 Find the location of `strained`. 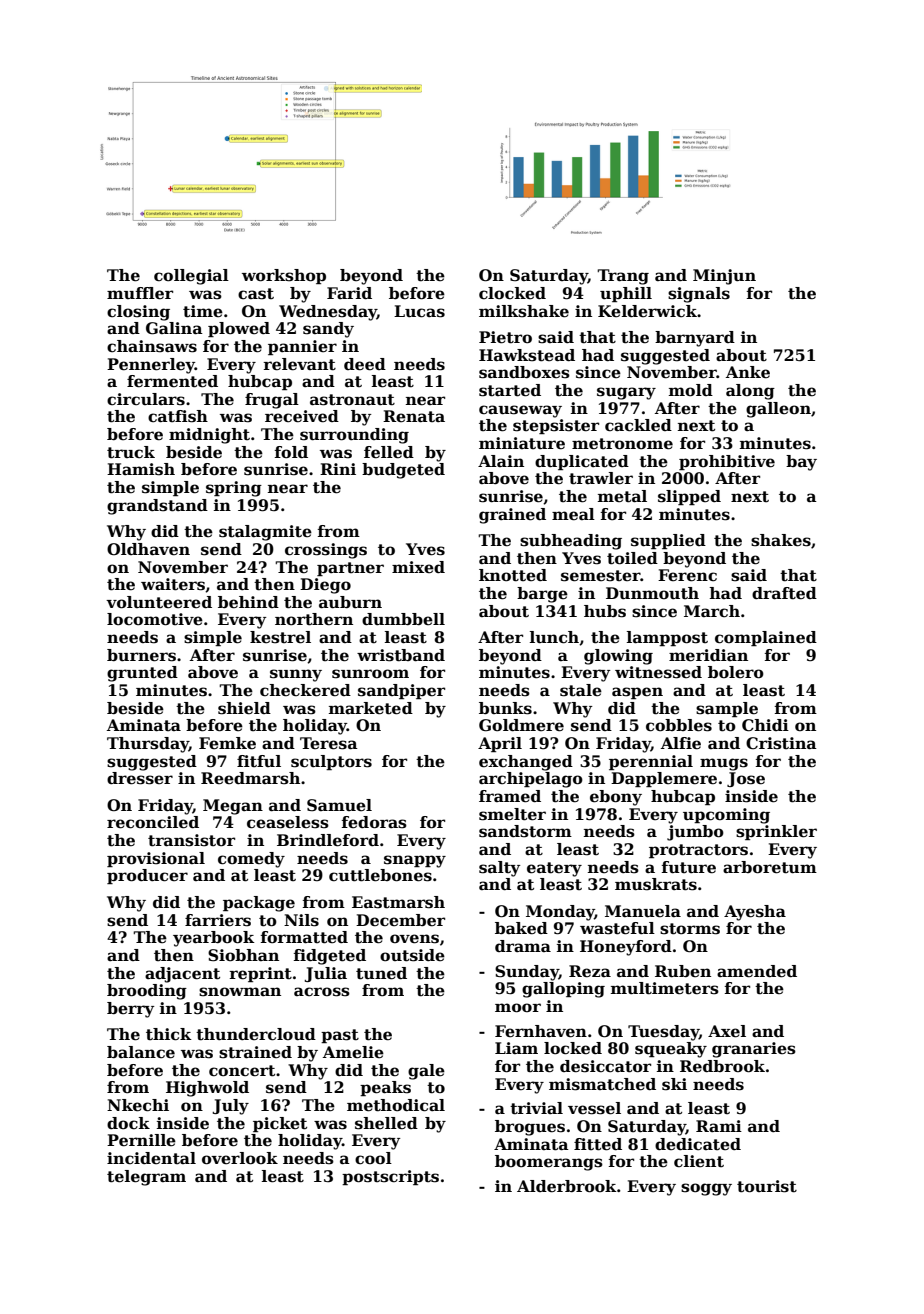

strained is located at coordinates (255, 1052).
